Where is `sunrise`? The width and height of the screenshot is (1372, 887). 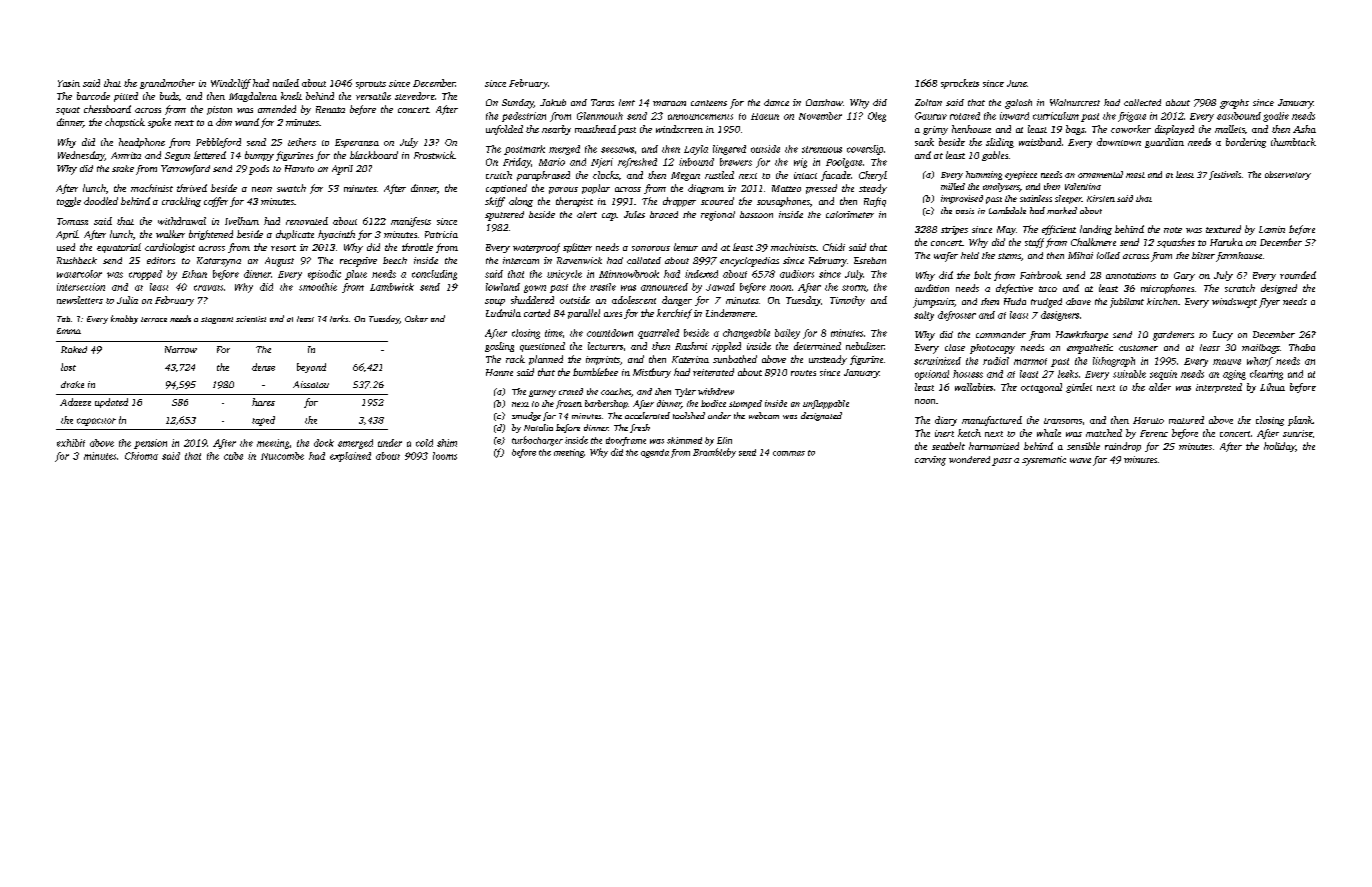 sunrise is located at coordinates (1297, 433).
